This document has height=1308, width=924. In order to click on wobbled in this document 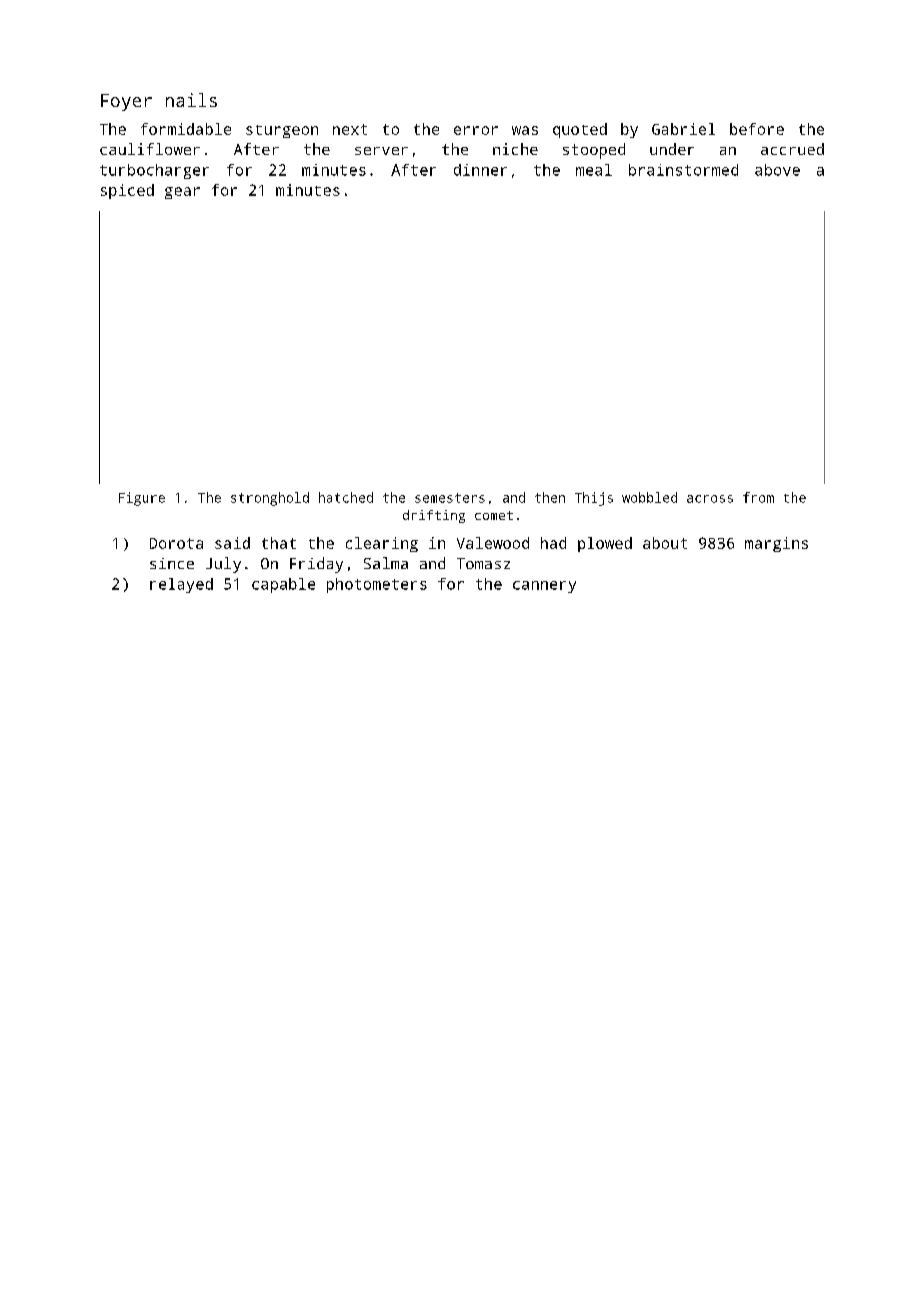, I will do `click(649, 497)`.
